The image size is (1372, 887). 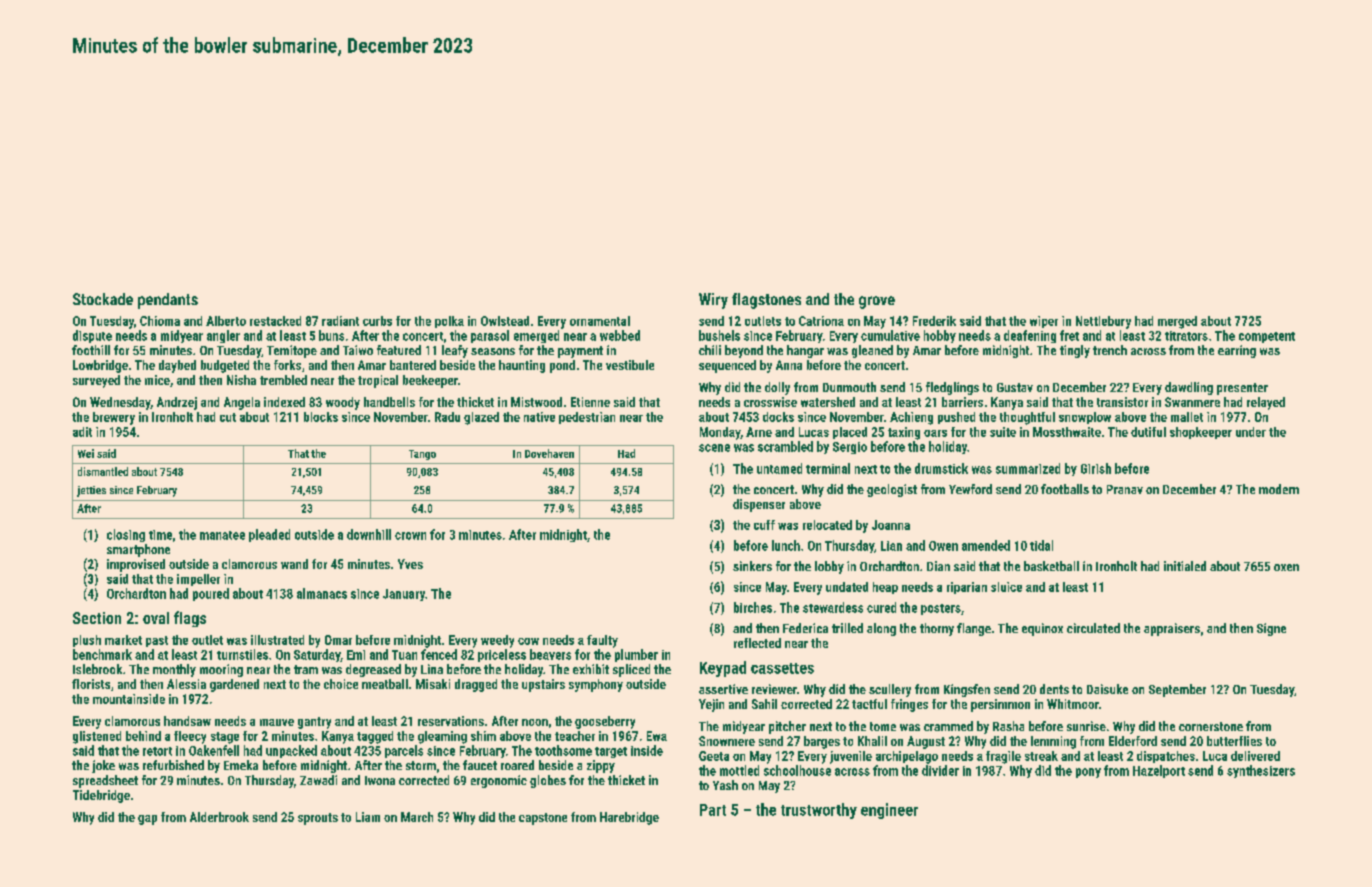 I want to click on Wiry, so click(x=713, y=301).
